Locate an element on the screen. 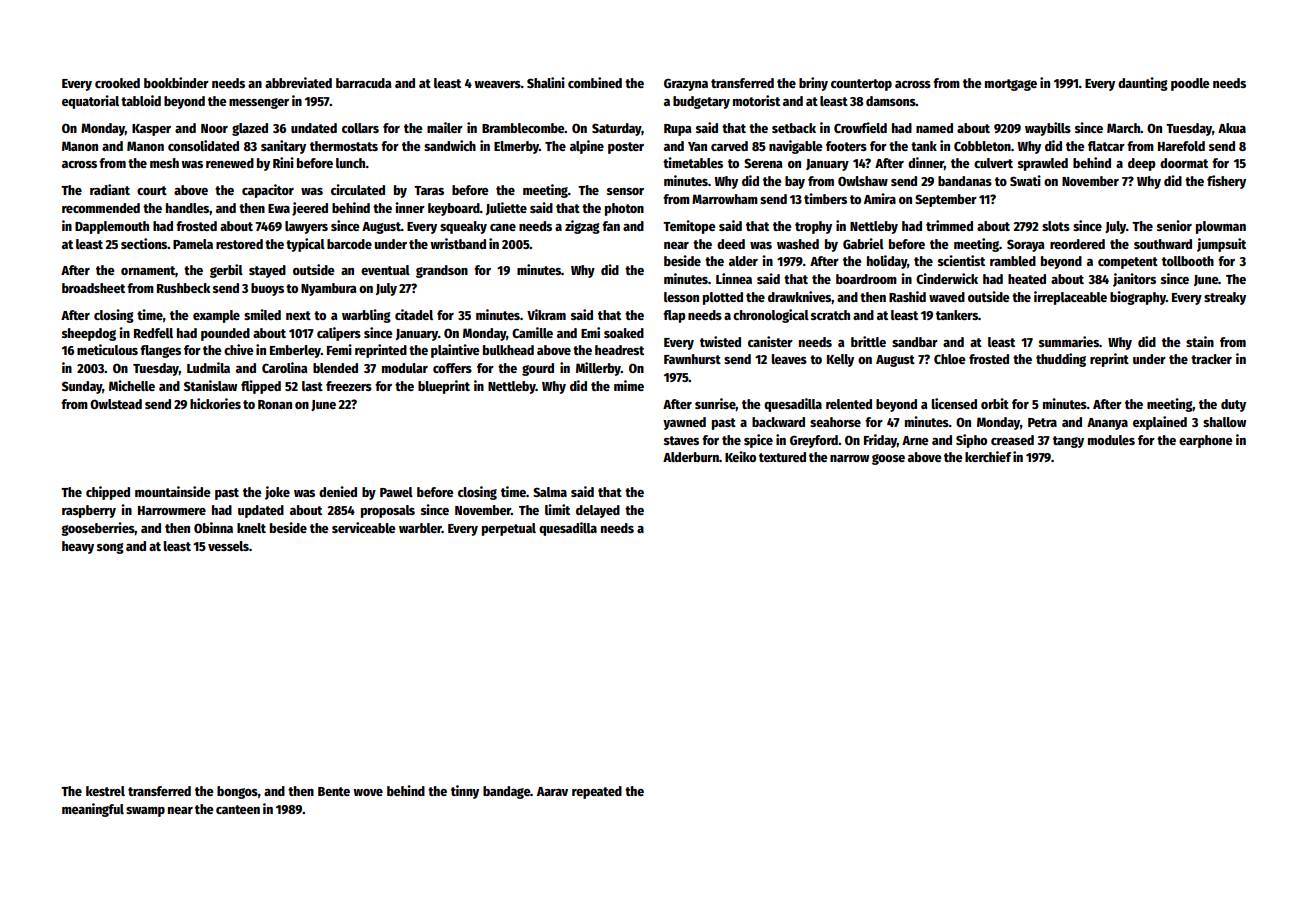  vessels is located at coordinates (228, 546).
